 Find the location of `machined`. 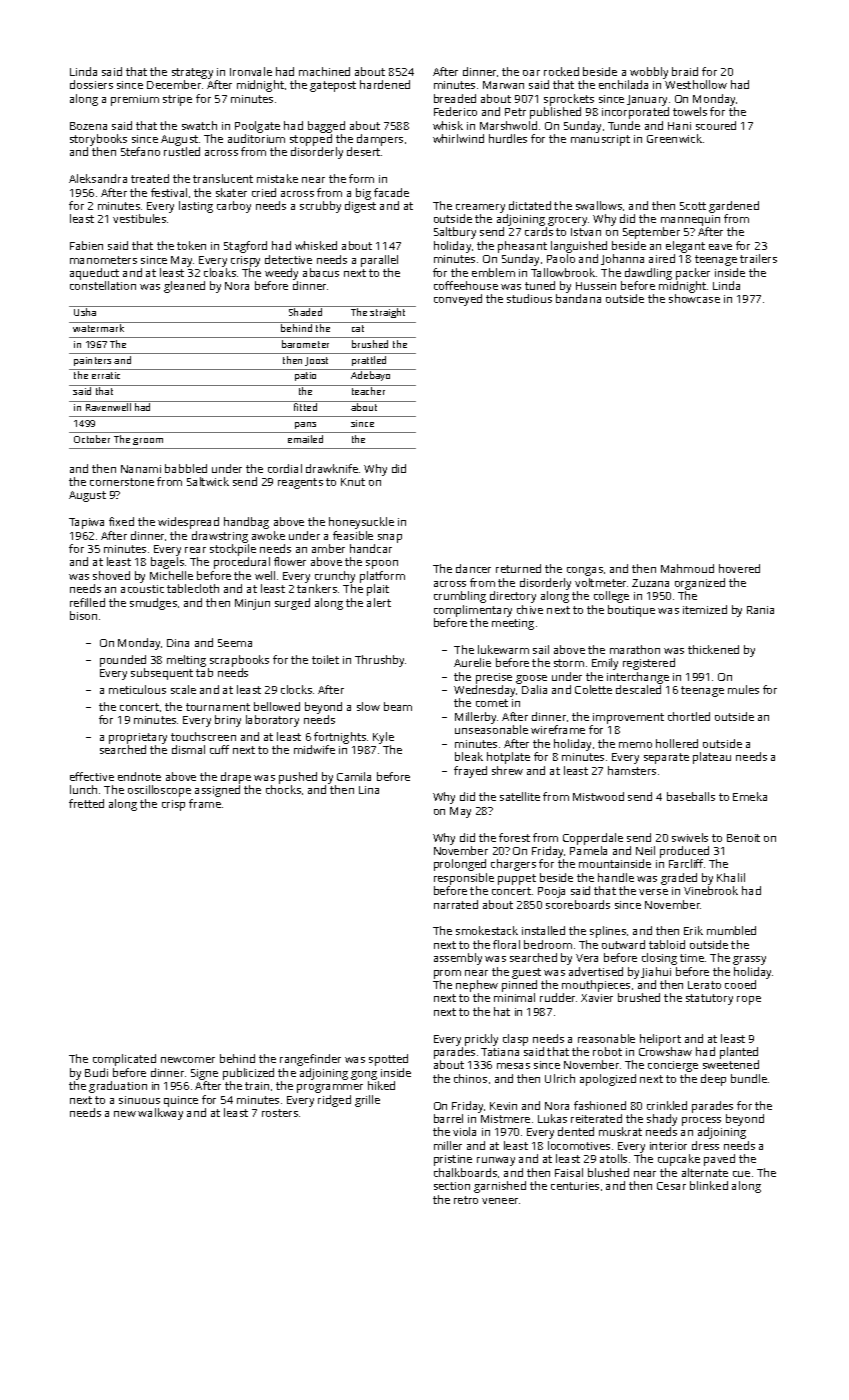

machined is located at coordinates (324, 71).
